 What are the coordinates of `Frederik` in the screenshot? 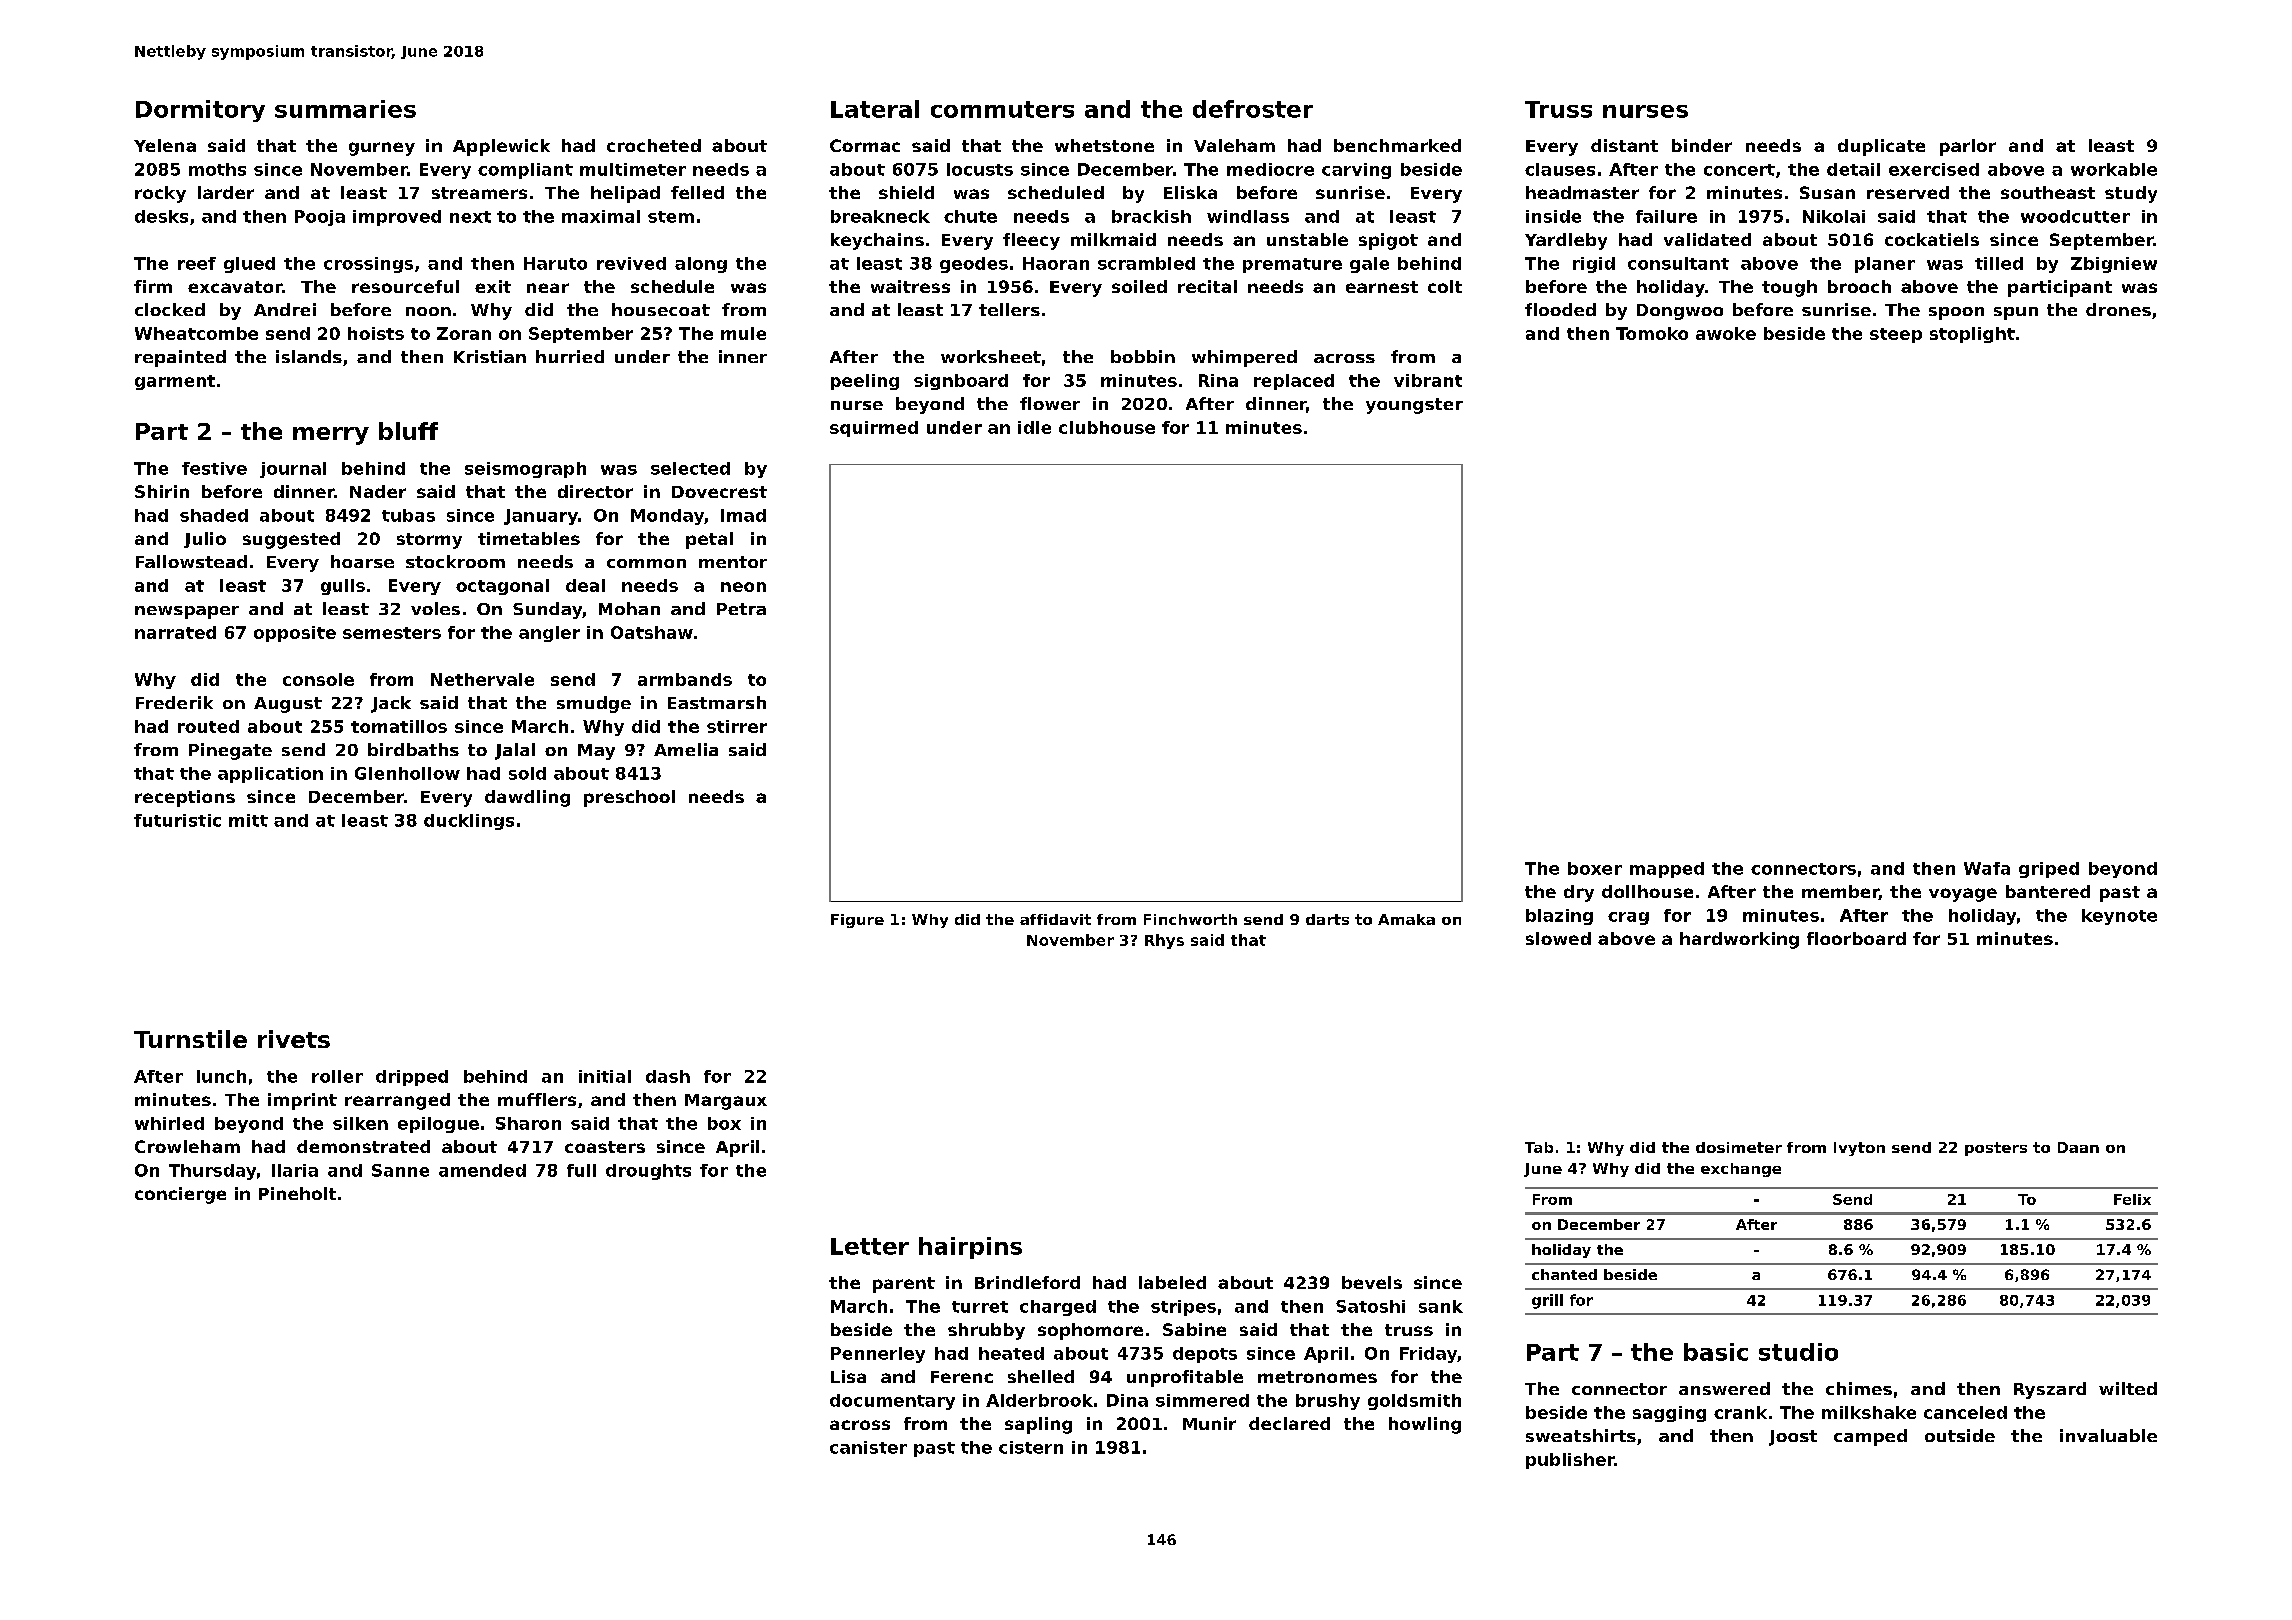 It's located at (174, 702).
